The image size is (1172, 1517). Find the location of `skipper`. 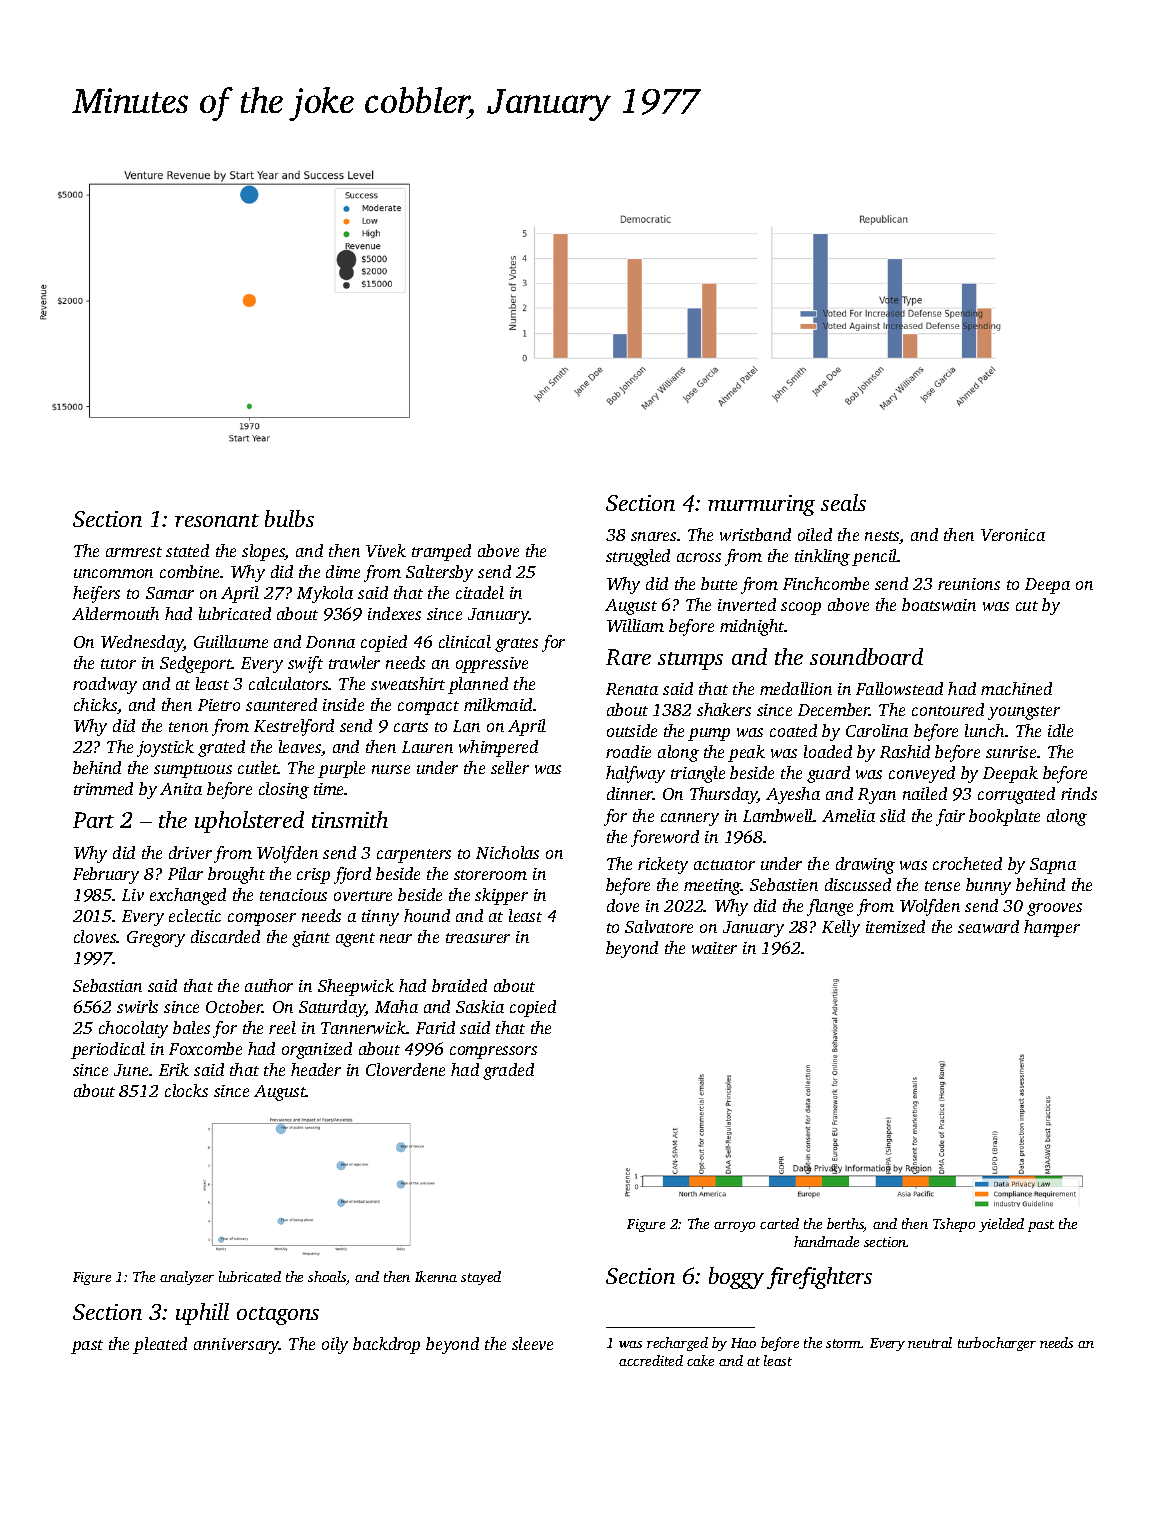

skipper is located at coordinates (501, 896).
